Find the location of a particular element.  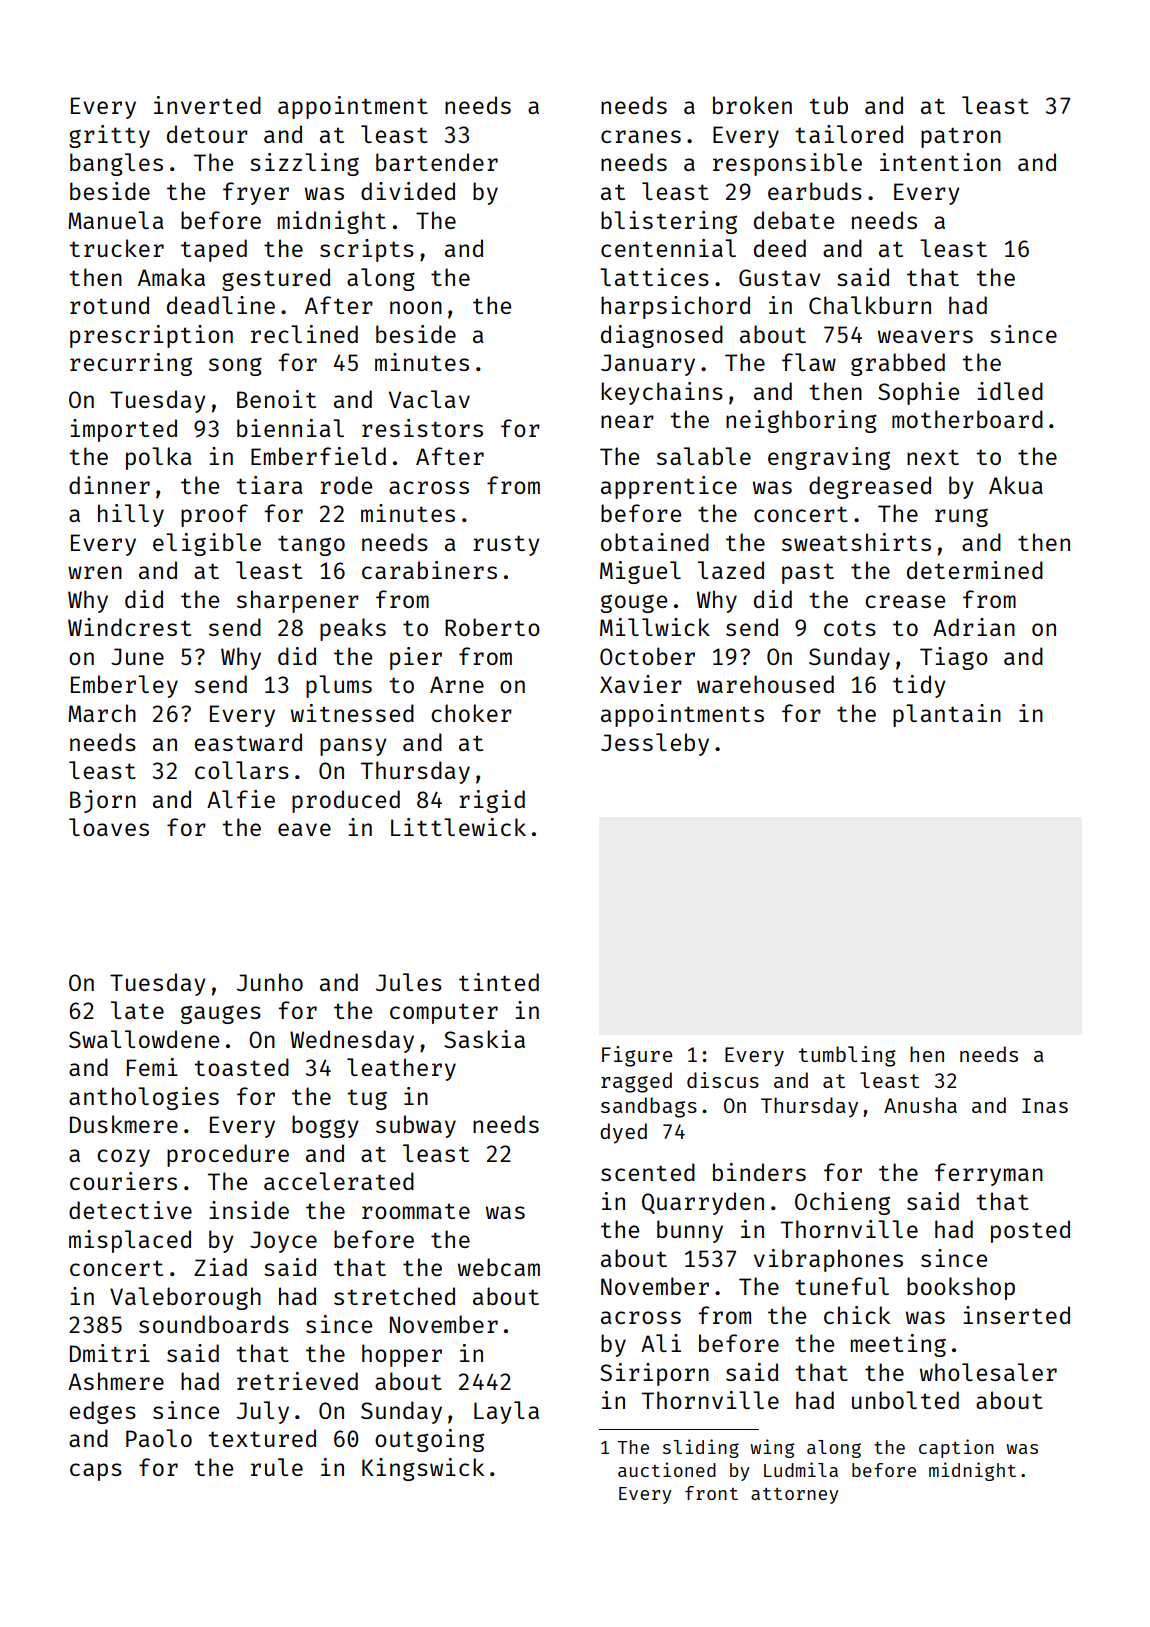

bartender is located at coordinates (437, 162).
